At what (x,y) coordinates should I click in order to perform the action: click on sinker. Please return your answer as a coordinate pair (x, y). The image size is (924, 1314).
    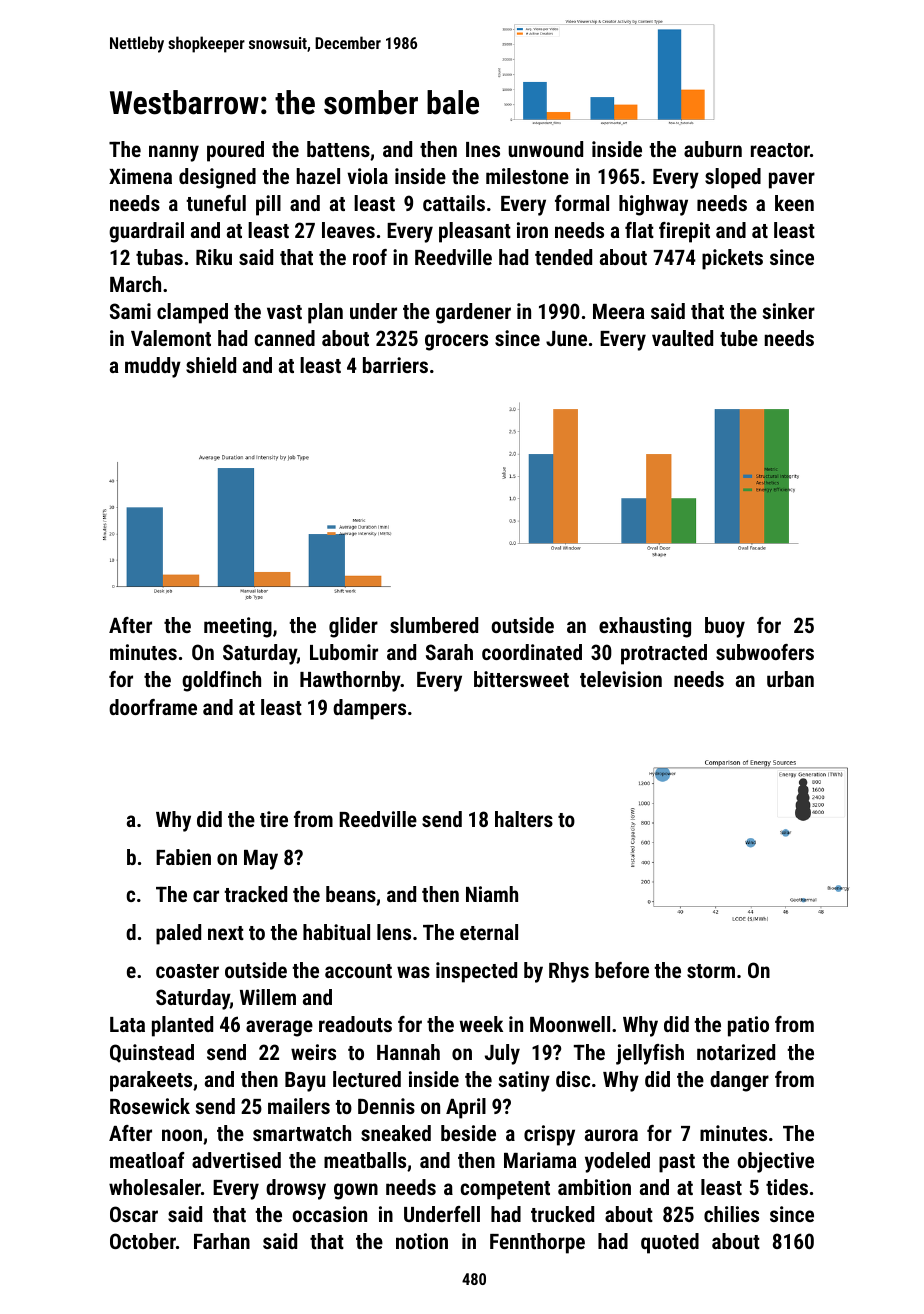
    Looking at the image, I should click on (789, 311).
